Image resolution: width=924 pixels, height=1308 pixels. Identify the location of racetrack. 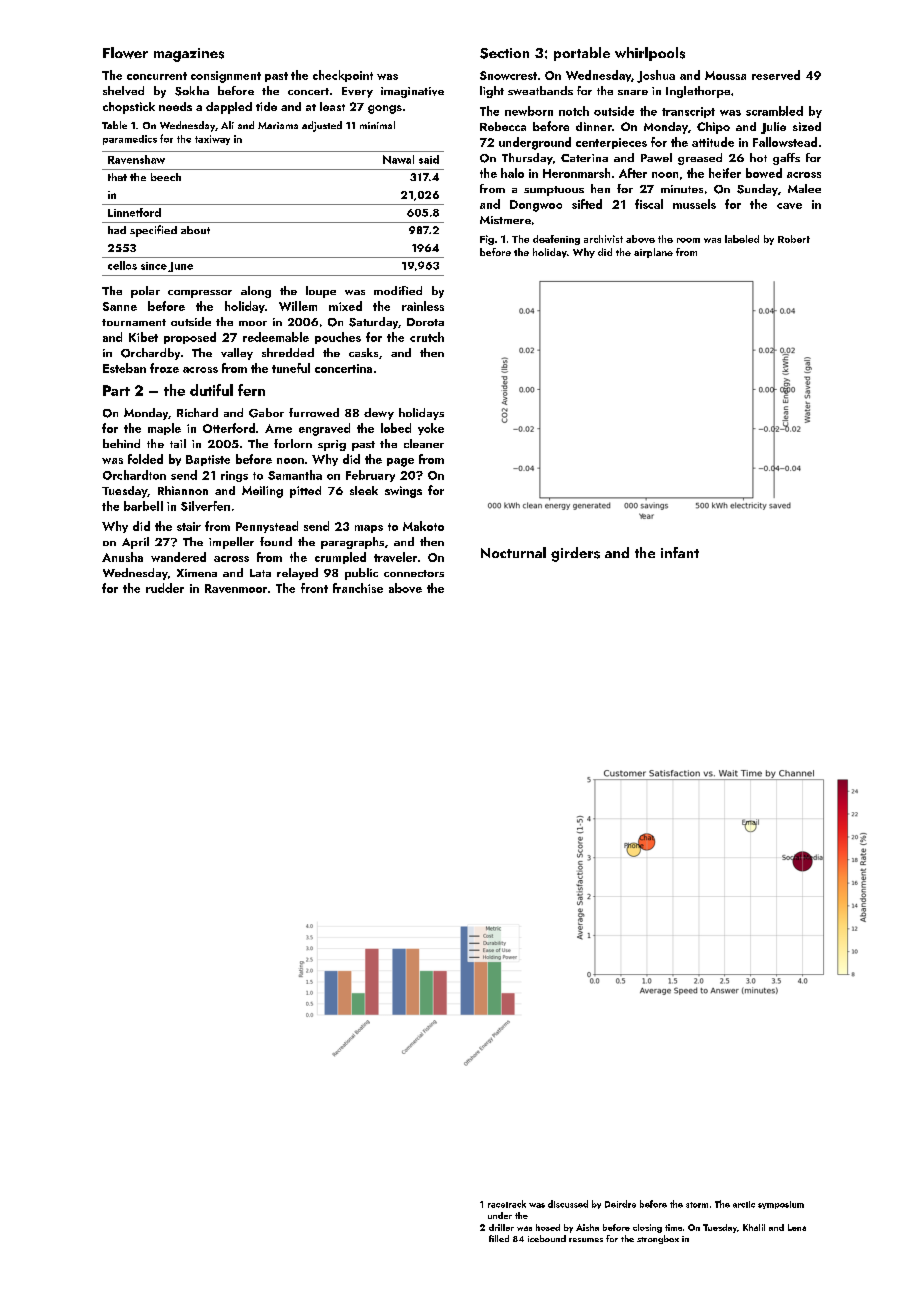
(507, 1204).
